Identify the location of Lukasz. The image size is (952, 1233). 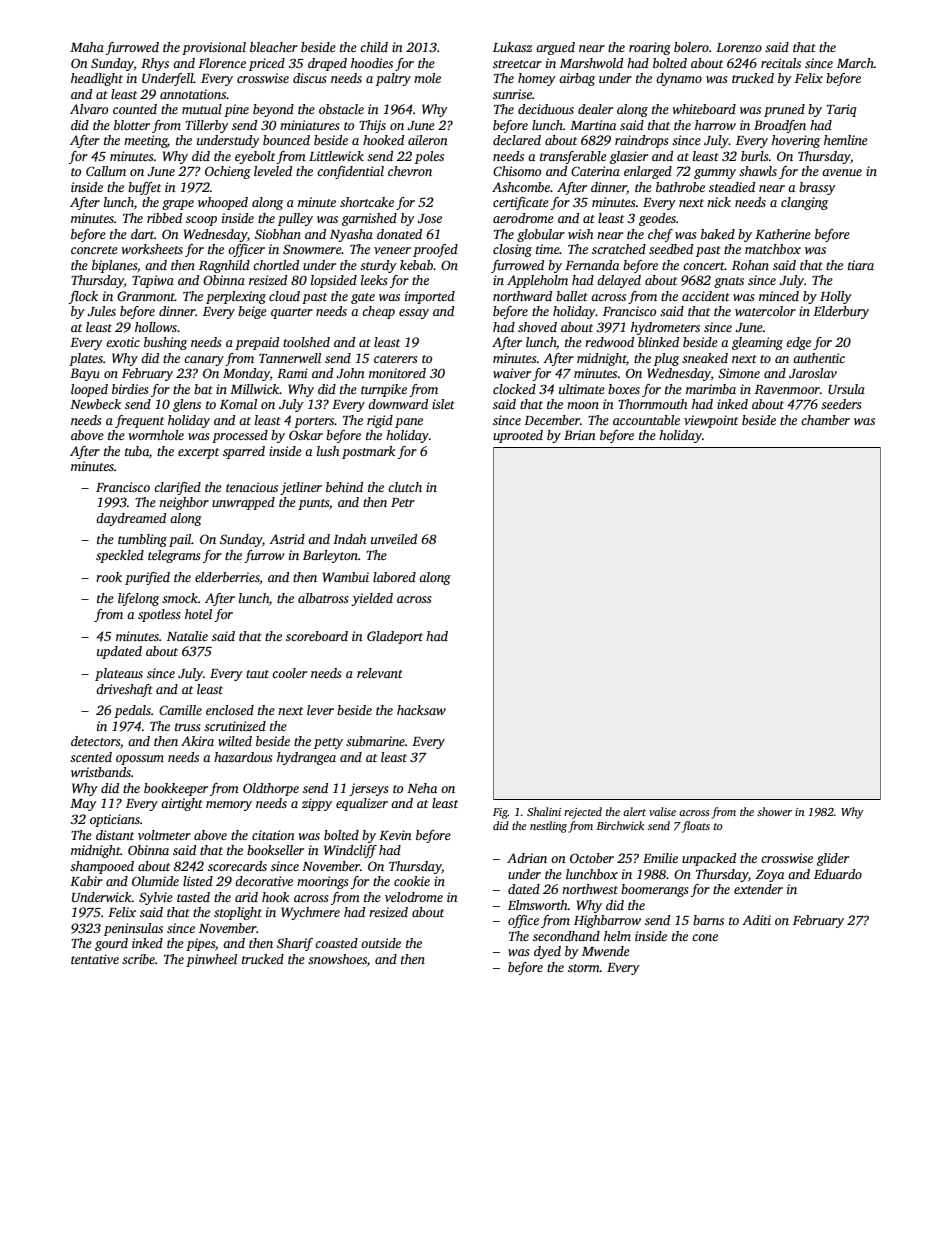
(512, 47).
